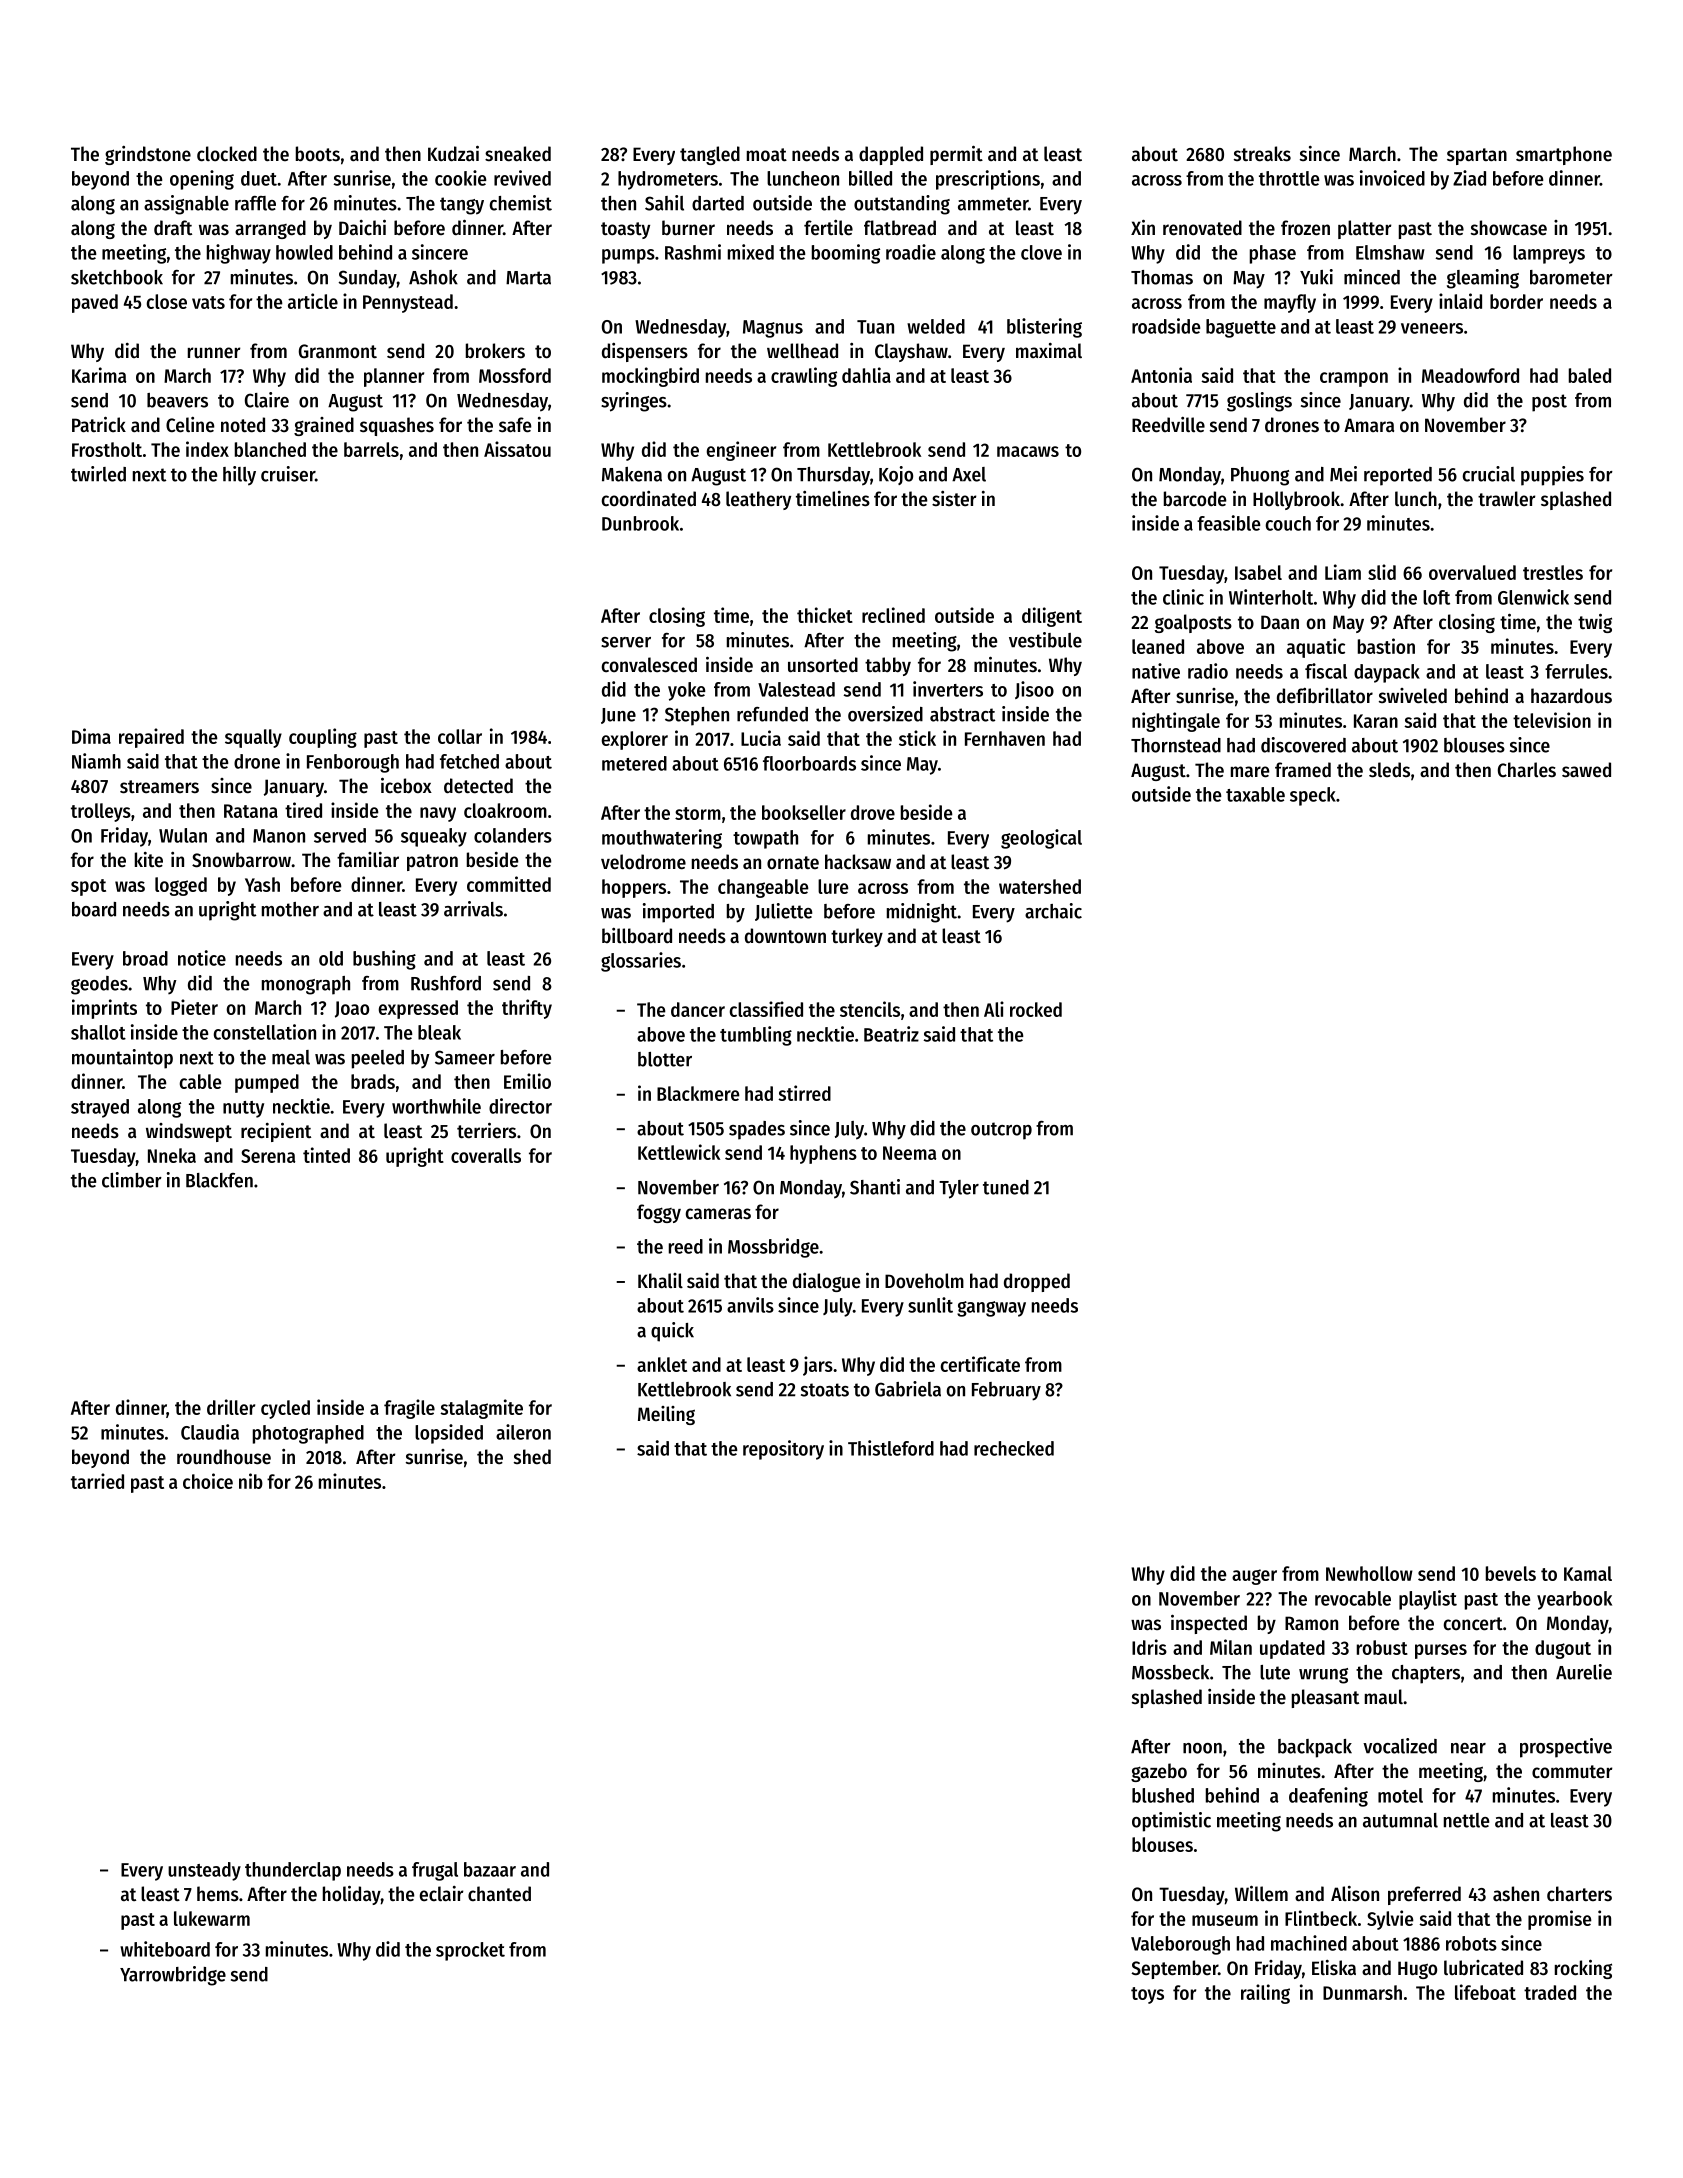  Describe the element at coordinates (1413, 696) in the screenshot. I see `swiveled` at that location.
